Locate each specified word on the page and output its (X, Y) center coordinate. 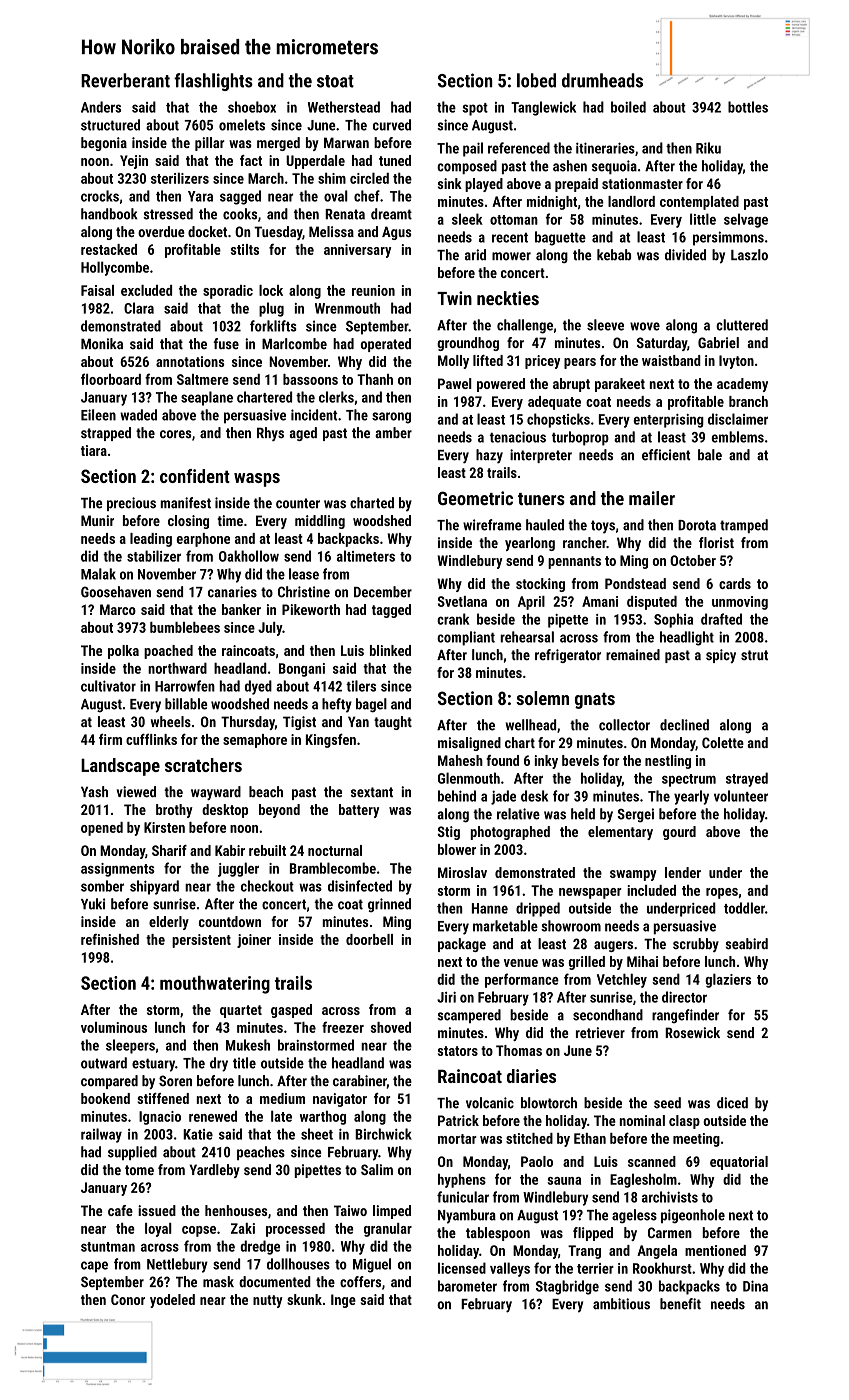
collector (624, 725)
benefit (680, 1304)
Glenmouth (469, 778)
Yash (94, 791)
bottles (748, 107)
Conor (128, 1299)
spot (475, 109)
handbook (109, 214)
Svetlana (462, 601)
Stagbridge (567, 1287)
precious (131, 504)
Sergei (635, 815)
